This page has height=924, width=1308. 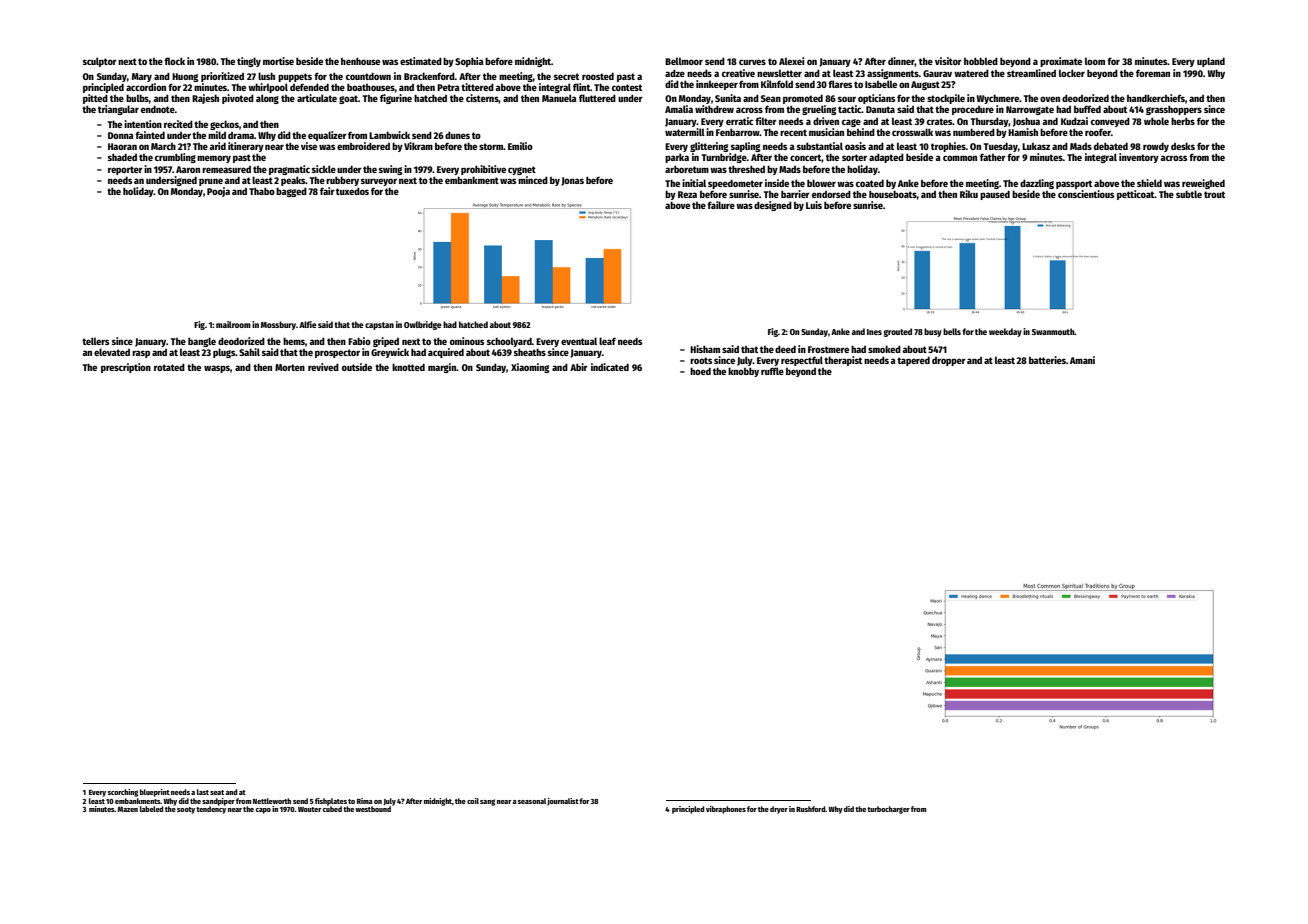 I want to click on tapered, so click(x=913, y=361).
